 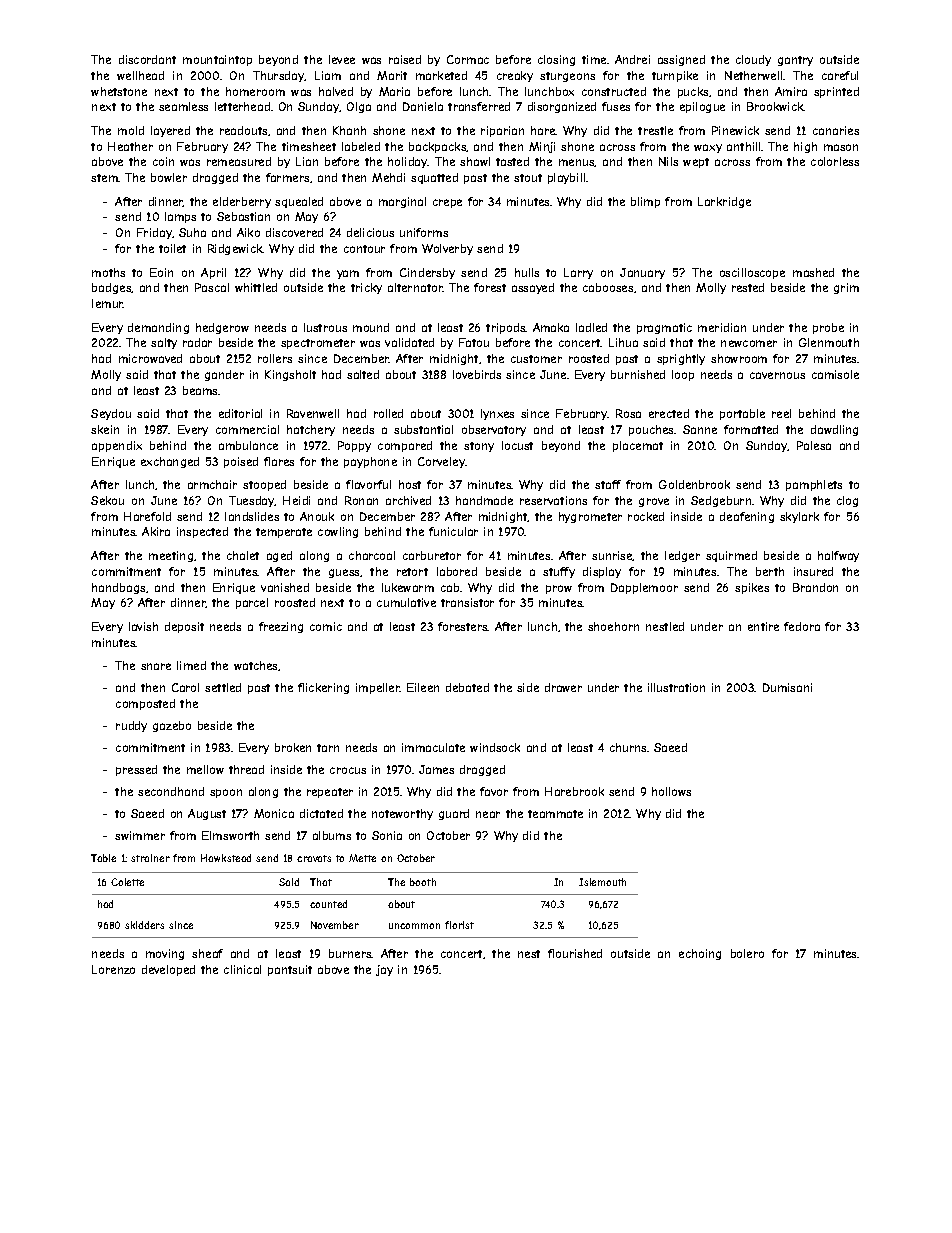 I want to click on thread, so click(x=246, y=769).
